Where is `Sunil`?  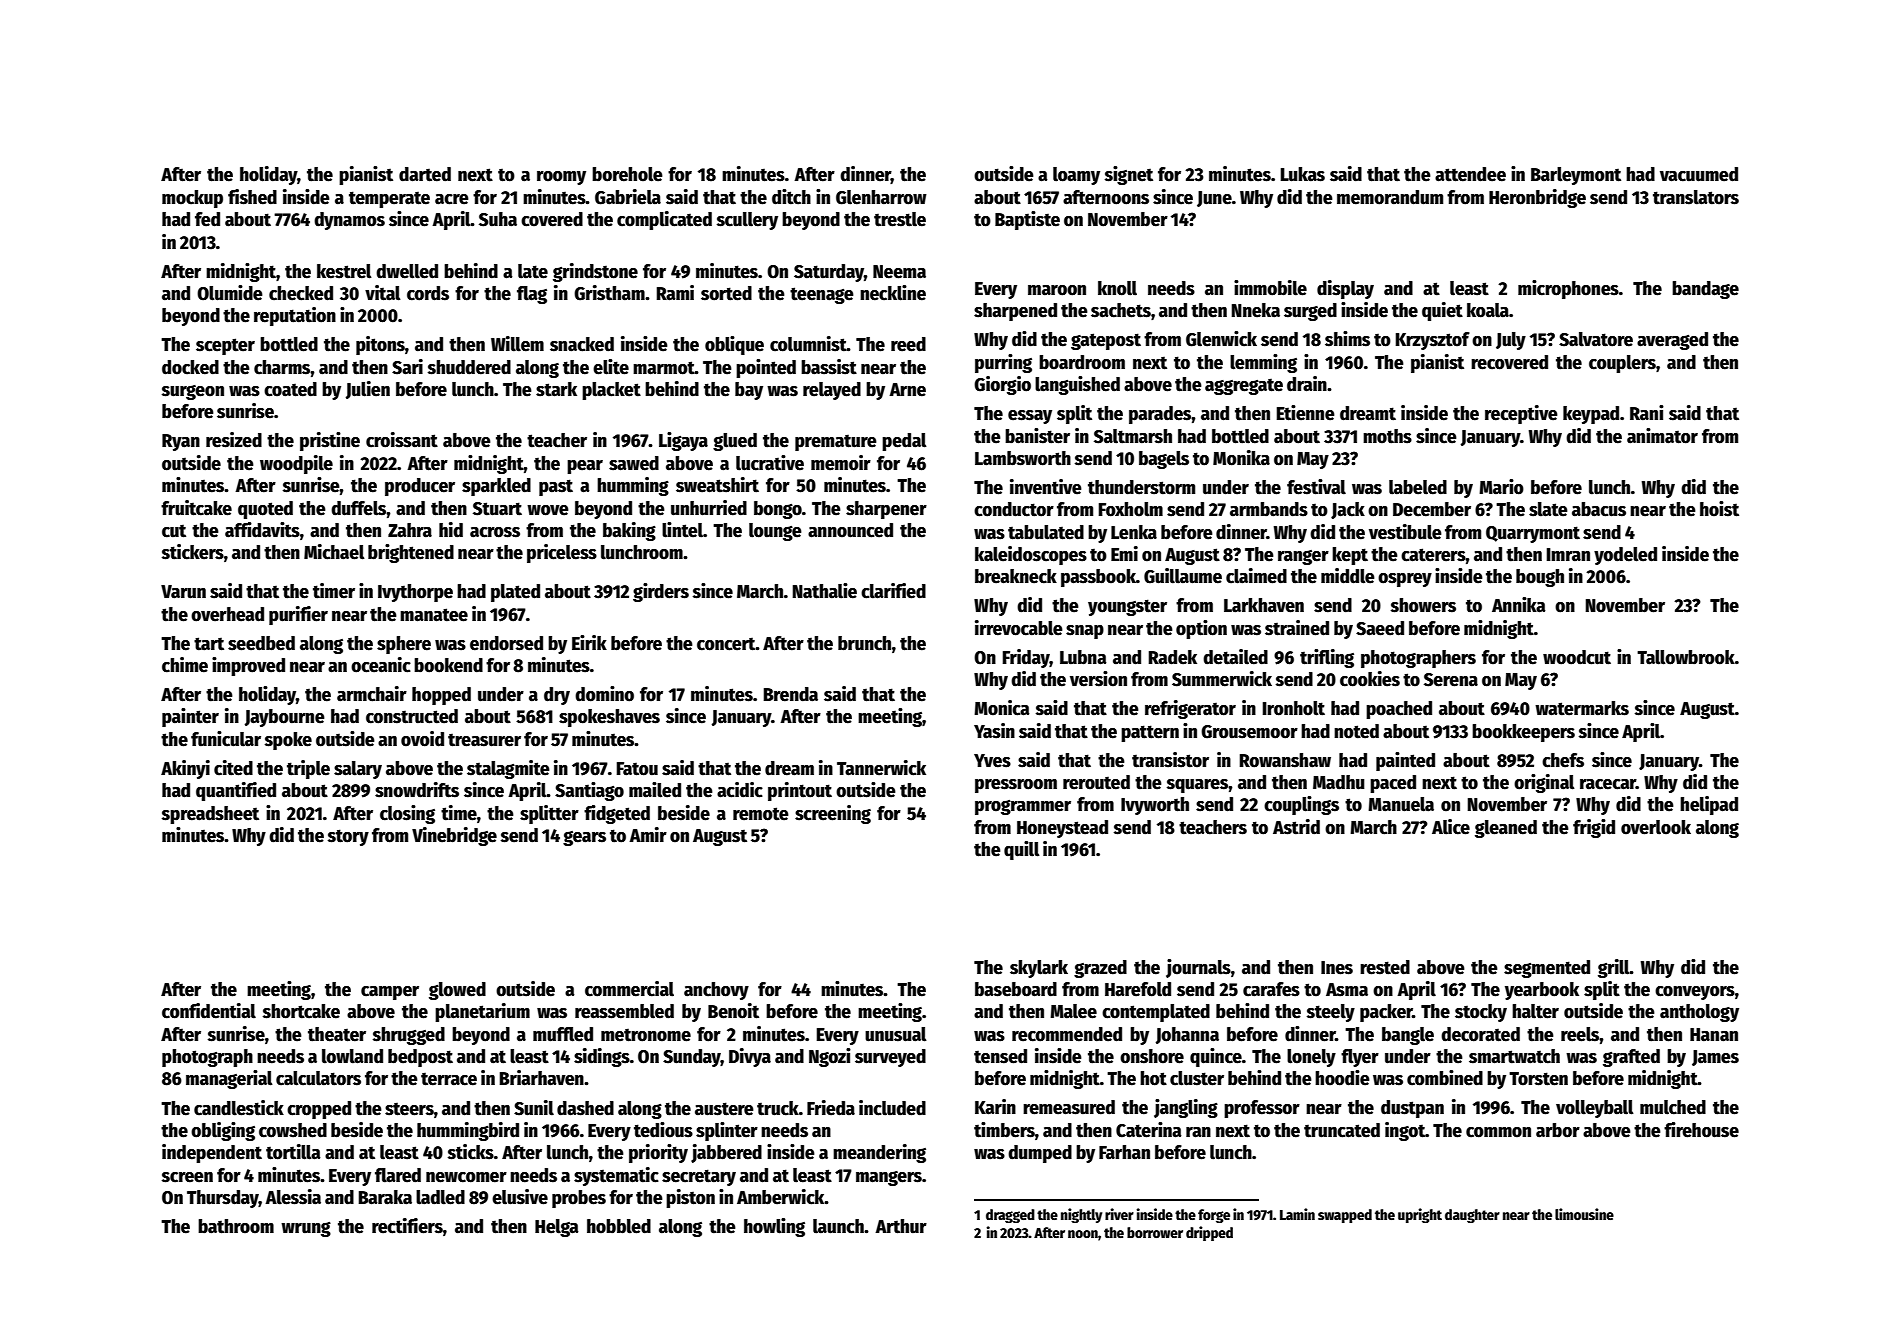
Sunil is located at coordinates (534, 1108).
